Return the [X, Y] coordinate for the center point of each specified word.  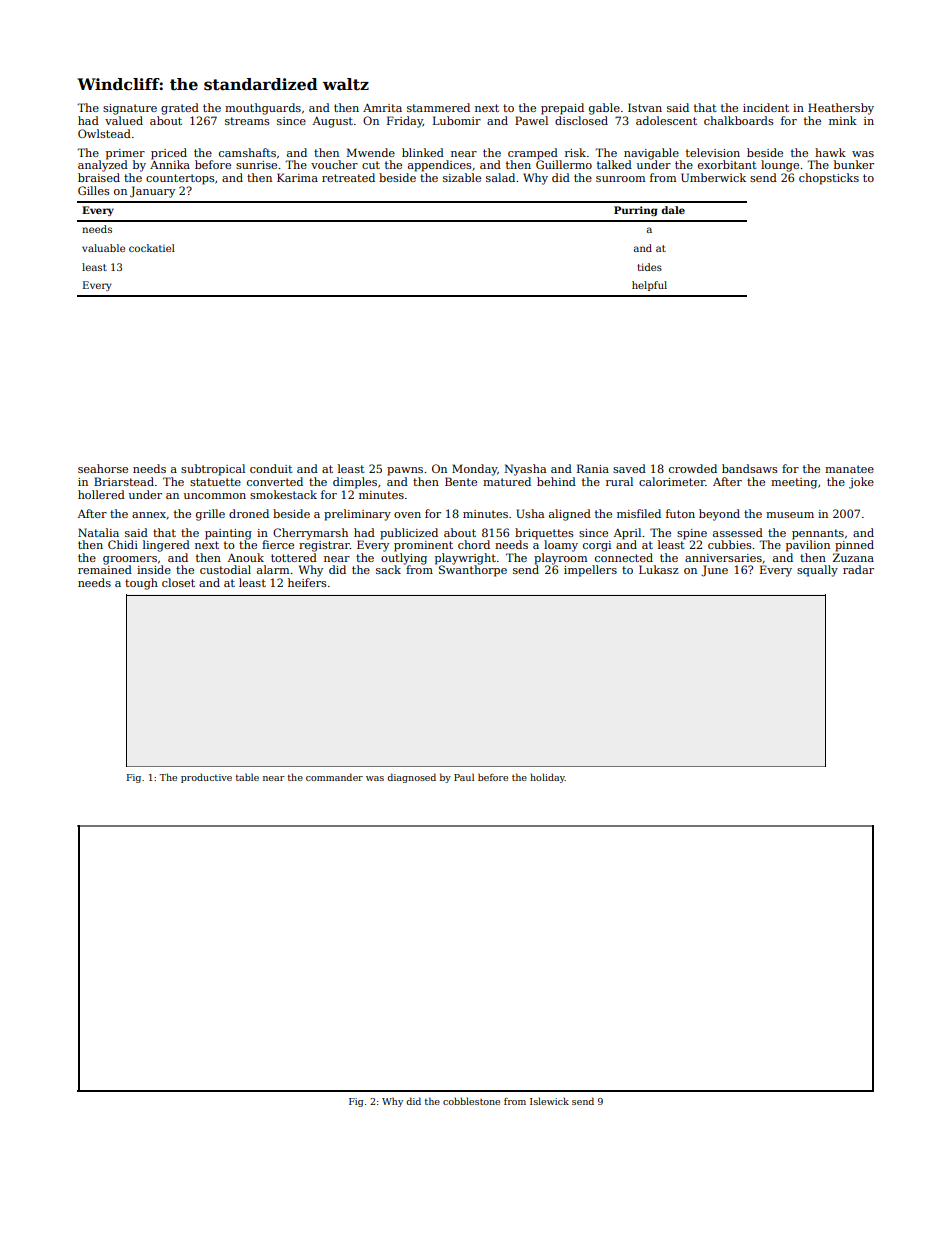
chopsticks [829, 179]
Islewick [549, 1101]
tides [649, 267]
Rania [593, 468]
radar [858, 569]
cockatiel [152, 248]
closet [178, 582]
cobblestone [471, 1101]
